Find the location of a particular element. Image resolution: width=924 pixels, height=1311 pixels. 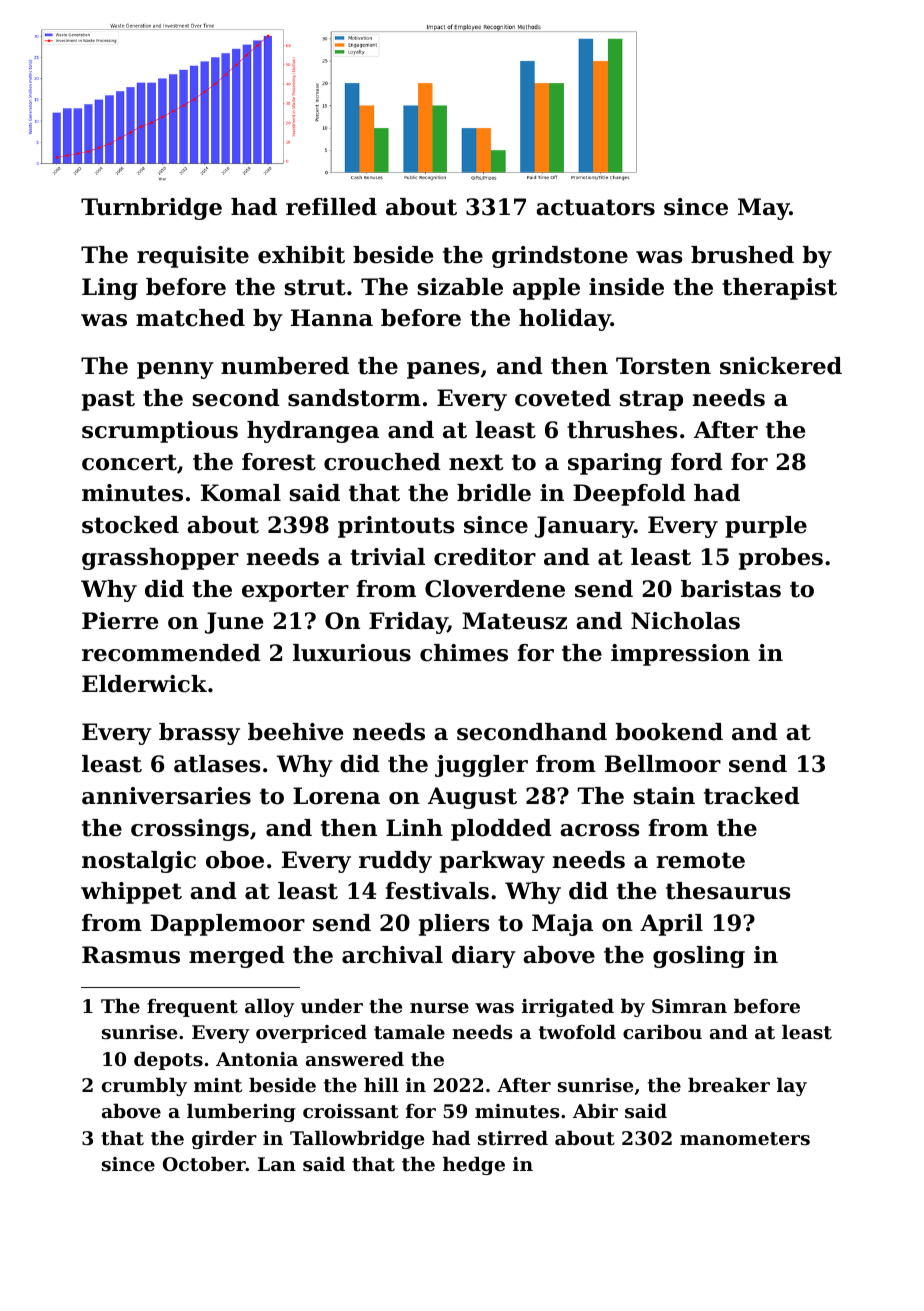

matched is located at coordinates (190, 318).
